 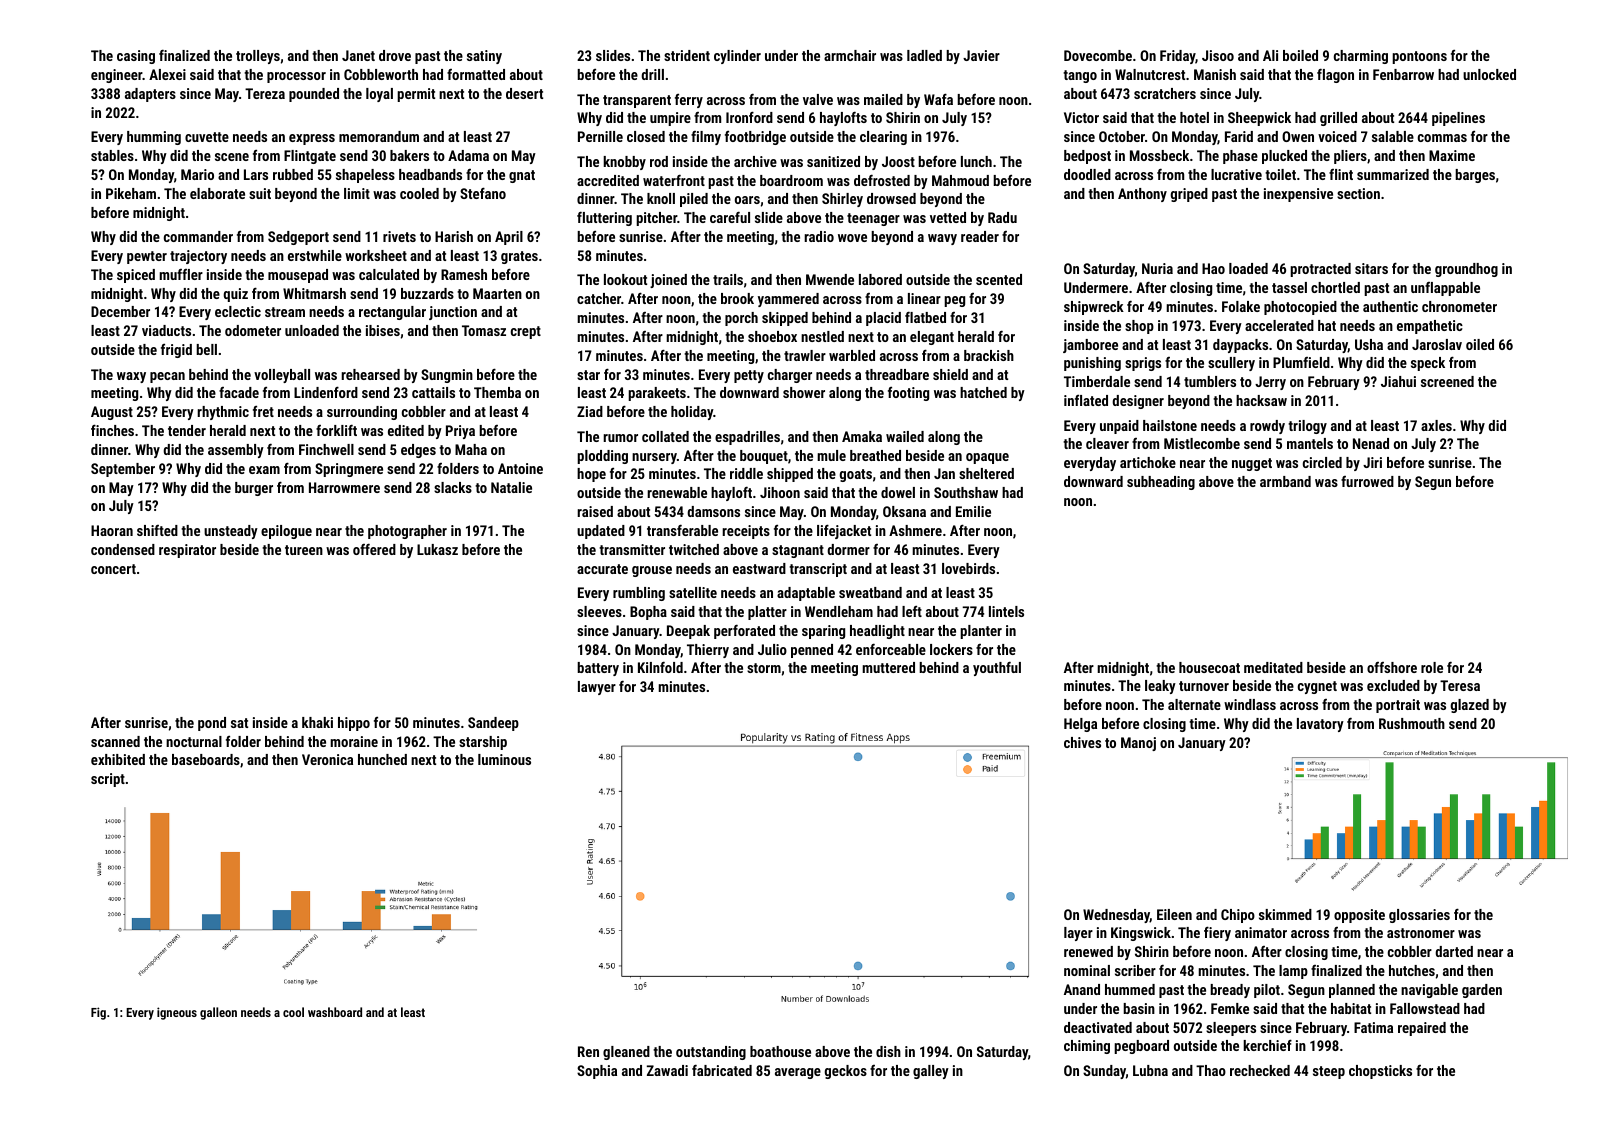 I want to click on glazed, so click(x=1470, y=706).
